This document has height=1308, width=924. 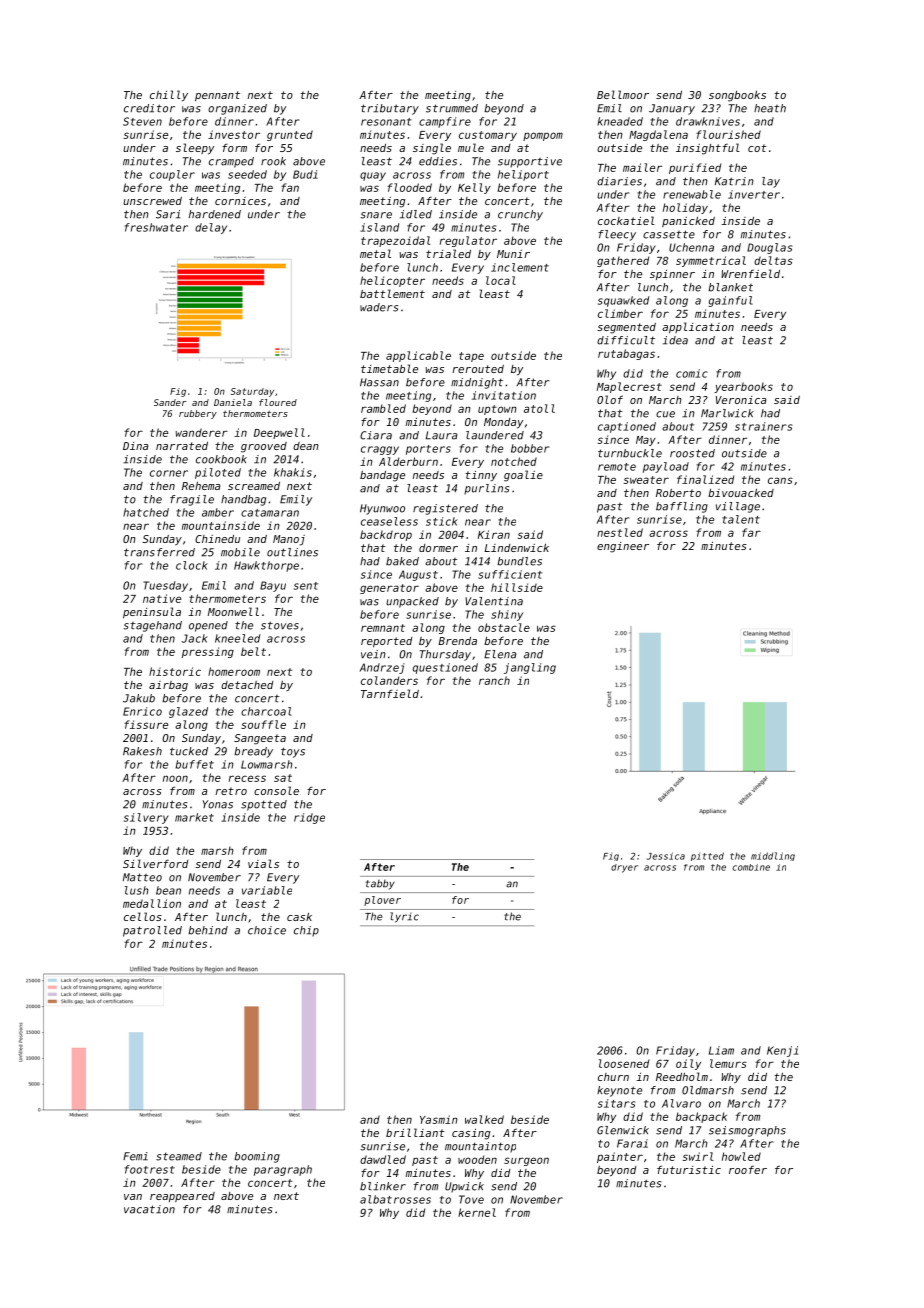 I want to click on Bellmoor, so click(x=623, y=94).
